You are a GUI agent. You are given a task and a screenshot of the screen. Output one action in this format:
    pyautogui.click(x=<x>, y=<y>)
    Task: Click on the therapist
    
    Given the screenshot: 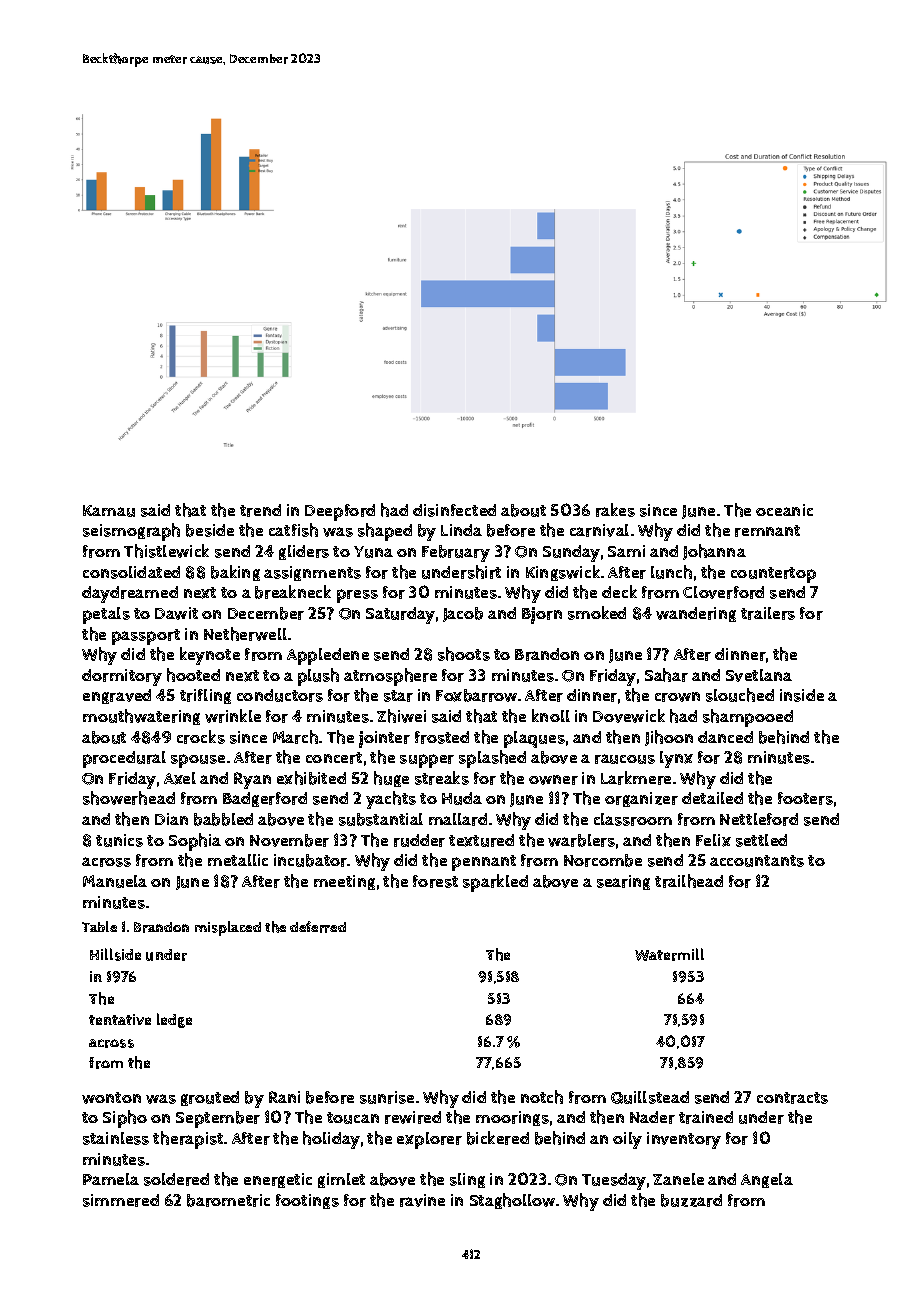 What is the action you would take?
    pyautogui.click(x=188, y=1140)
